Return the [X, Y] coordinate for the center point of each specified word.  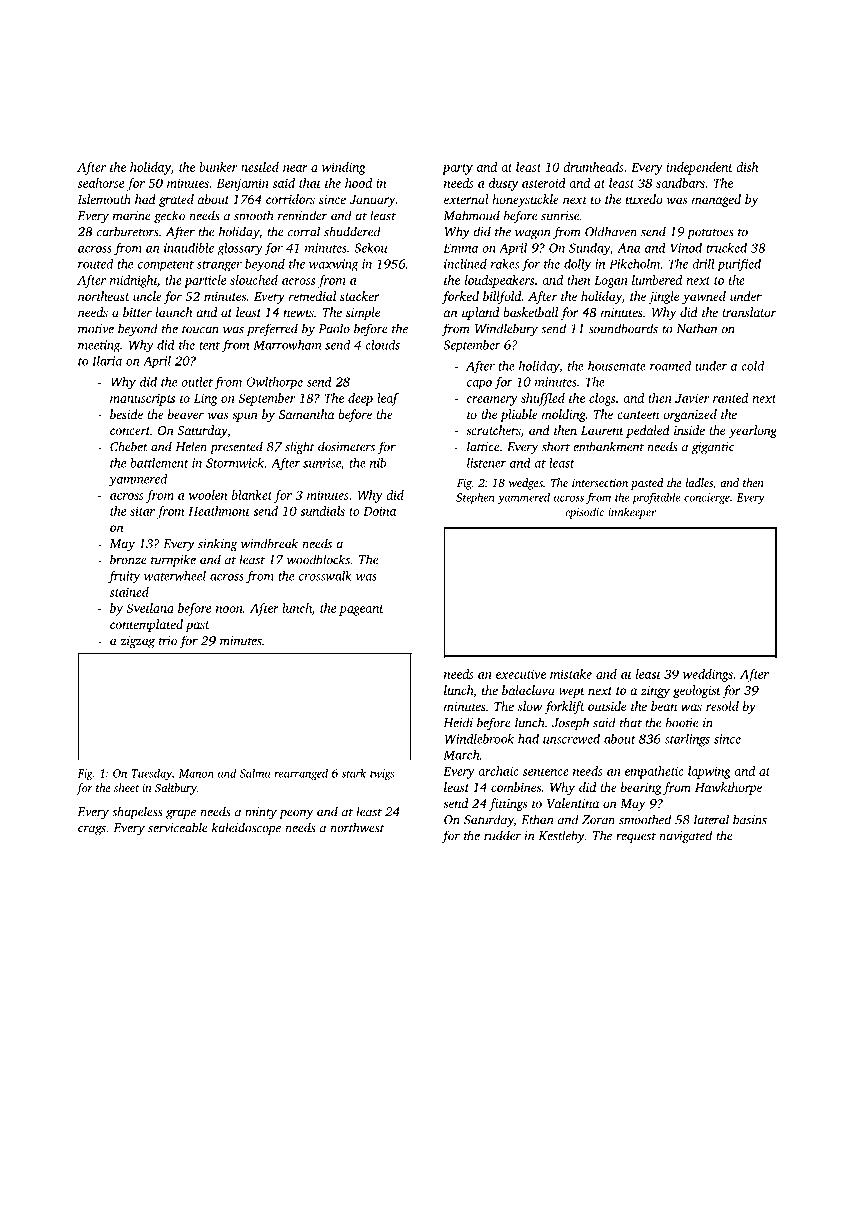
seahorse [101, 183]
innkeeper [632, 513]
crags [92, 830]
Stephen [475, 498]
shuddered [352, 231]
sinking [218, 544]
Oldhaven [611, 231]
